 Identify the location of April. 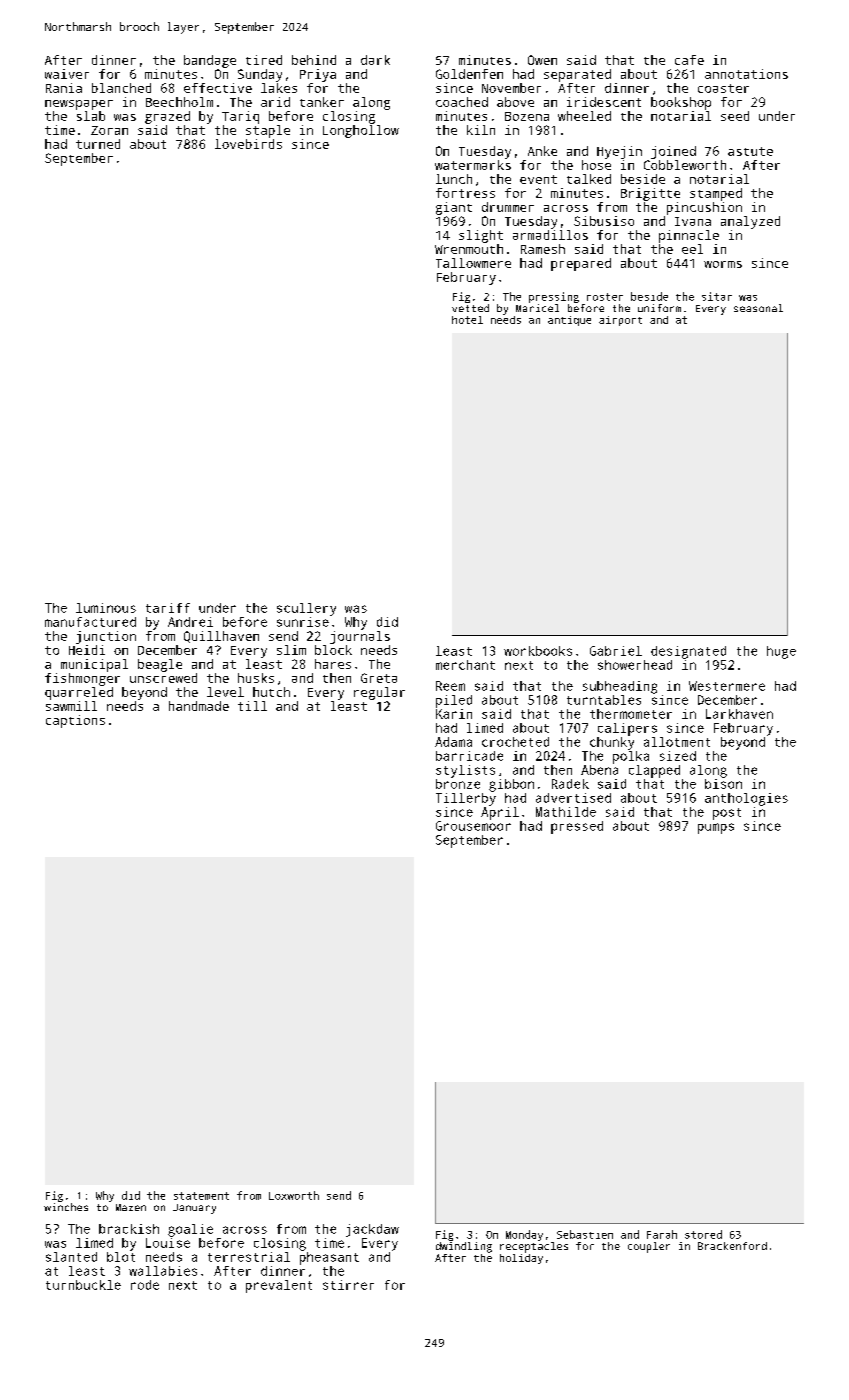
(500, 813).
